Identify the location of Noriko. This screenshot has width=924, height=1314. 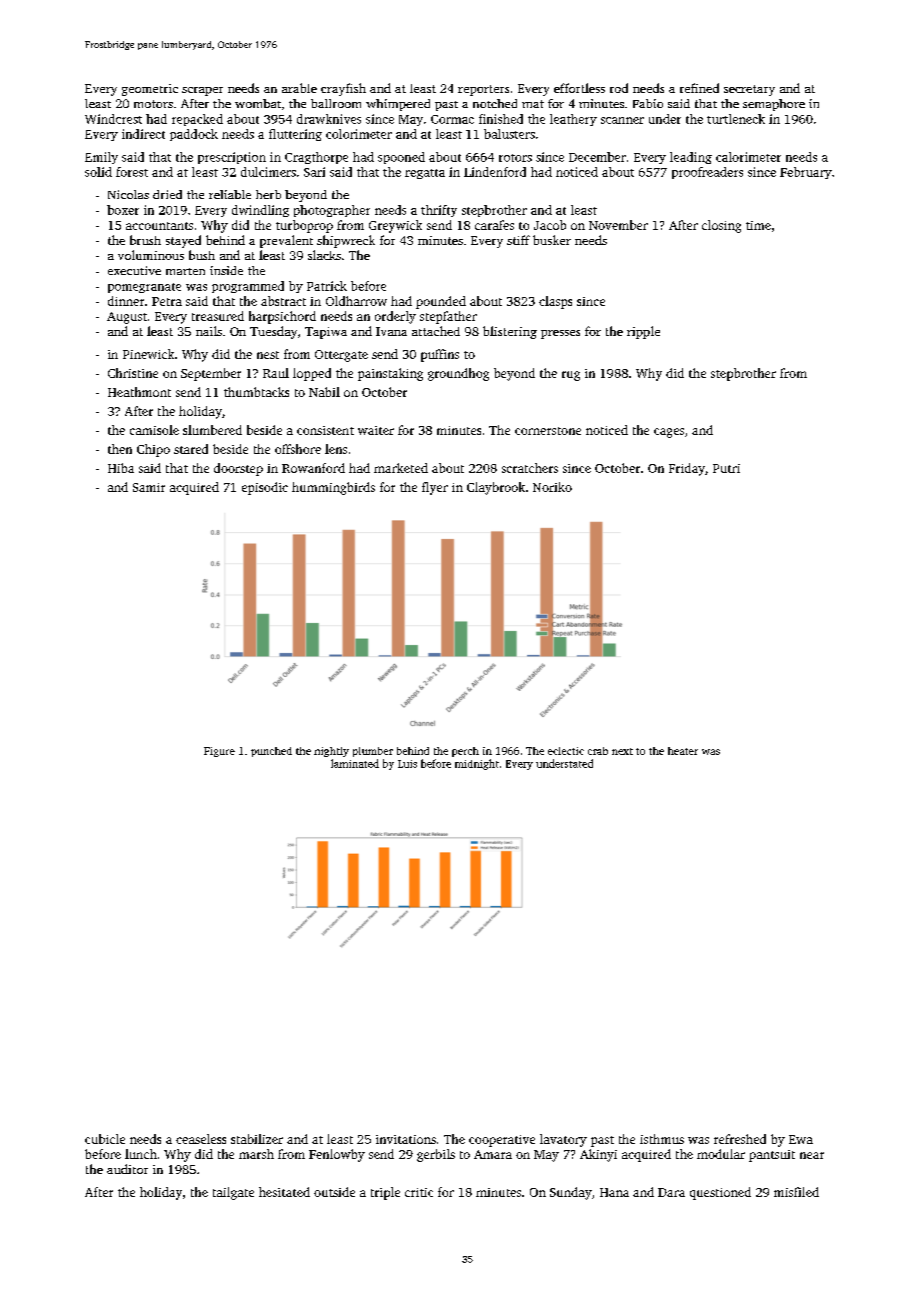
(552, 487).
